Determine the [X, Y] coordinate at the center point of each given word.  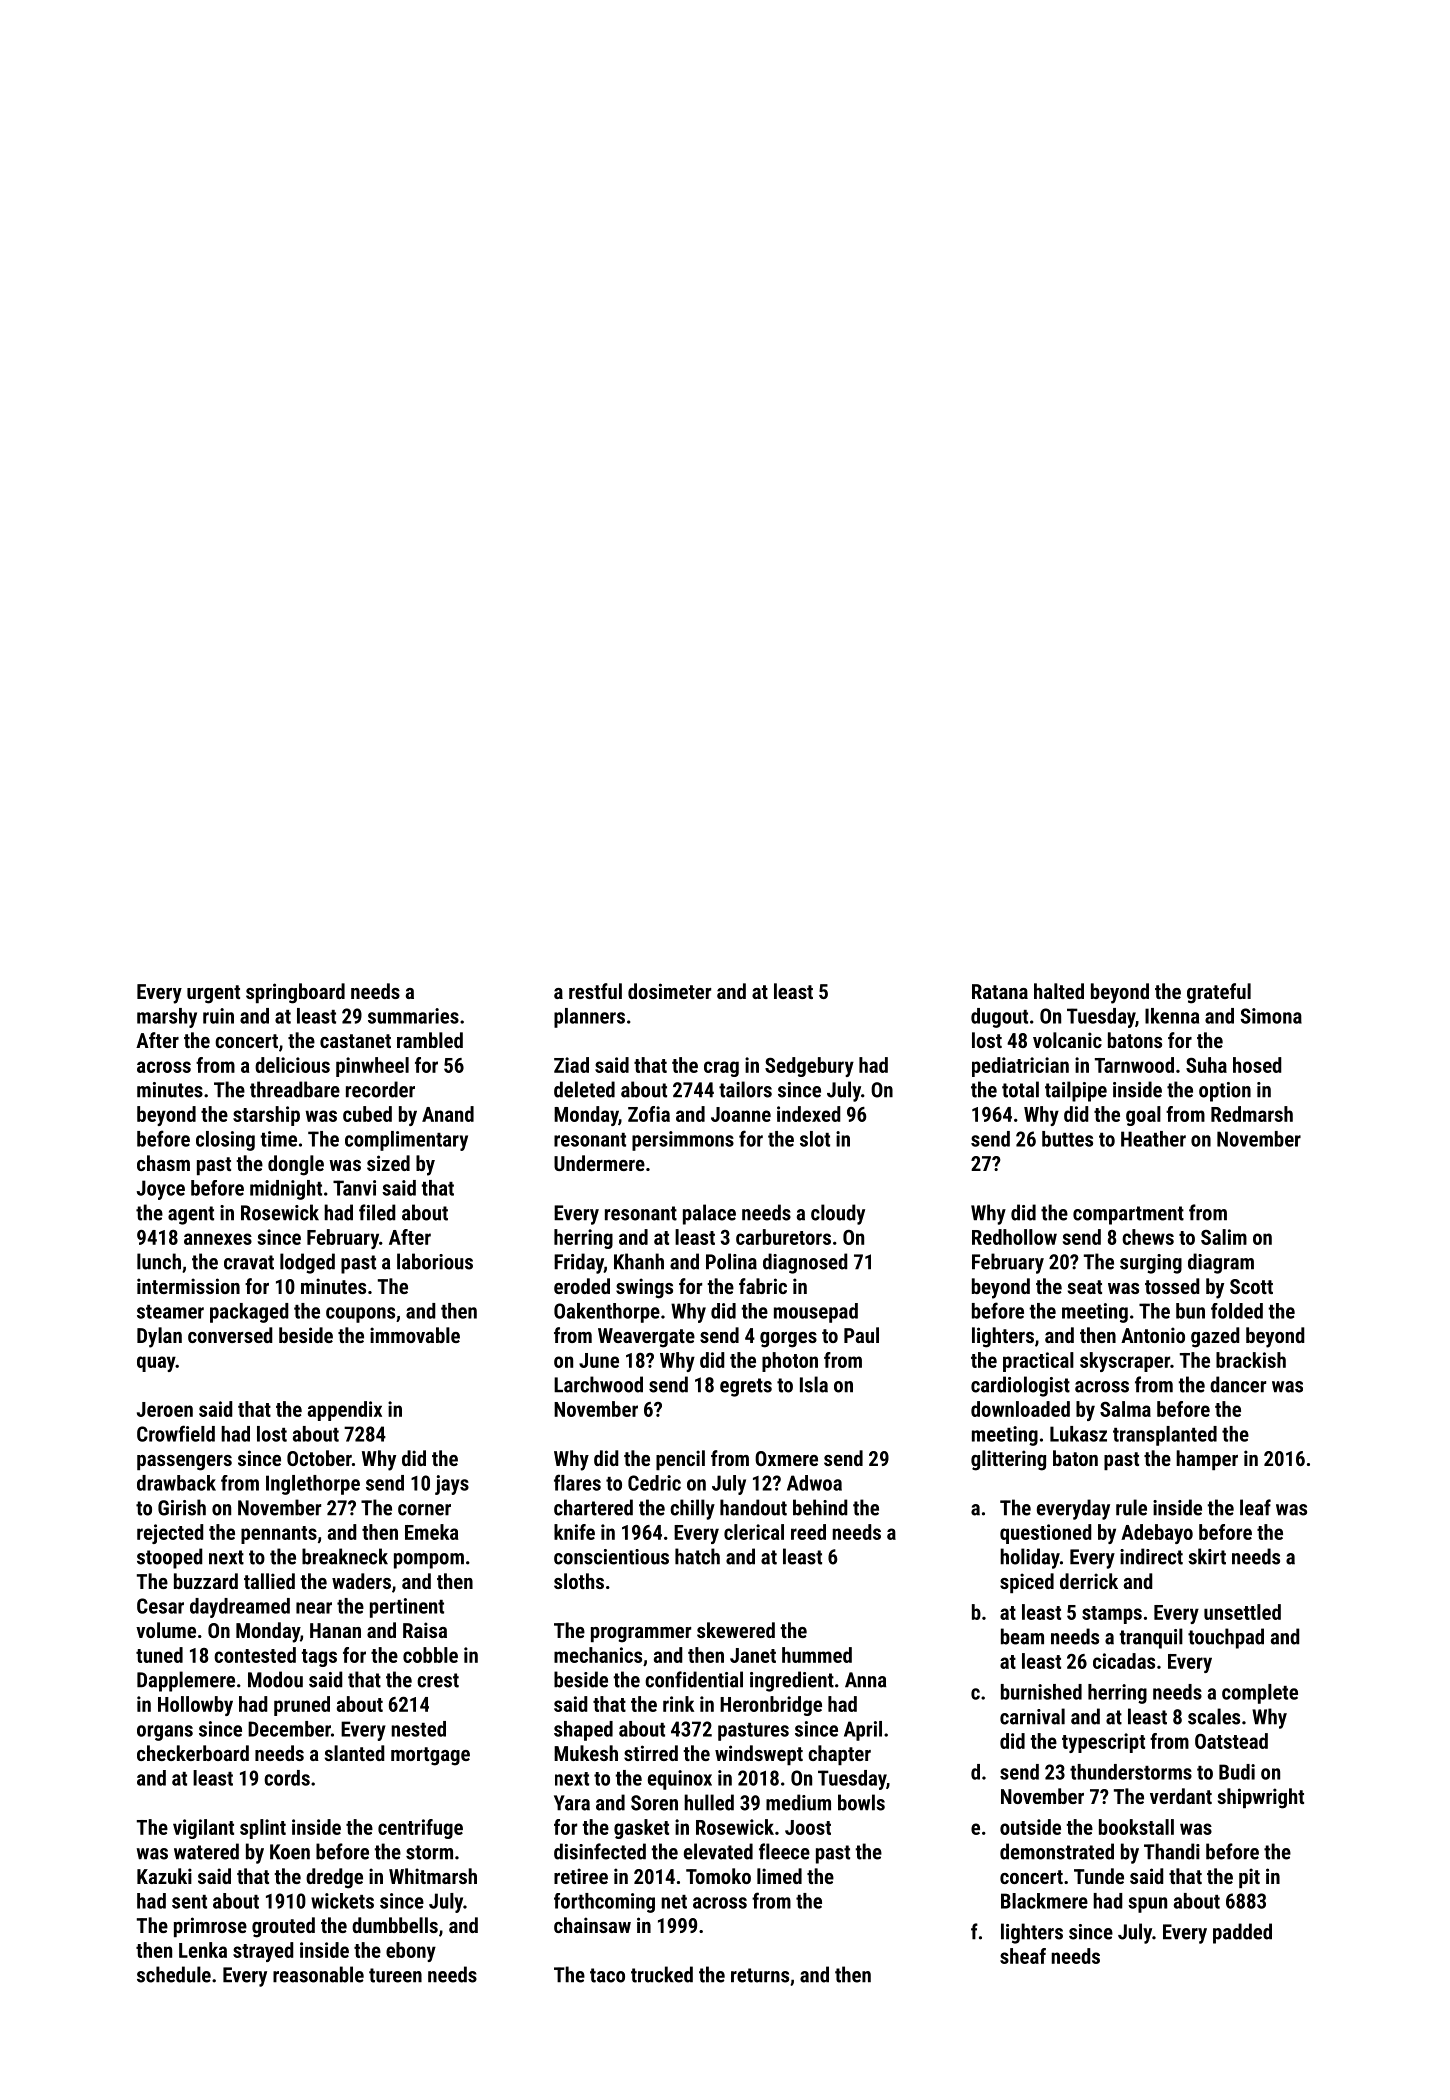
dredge [334, 1878]
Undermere [599, 1163]
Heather [1153, 1139]
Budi [1237, 1772]
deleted [584, 1089]
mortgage [430, 1756]
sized [388, 1163]
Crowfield [176, 1433]
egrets [746, 1387]
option [1225, 1092]
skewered [736, 1630]
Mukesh [586, 1753]
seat [1085, 1287]
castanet [355, 1041]
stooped [170, 1558]
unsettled [1242, 1612]
